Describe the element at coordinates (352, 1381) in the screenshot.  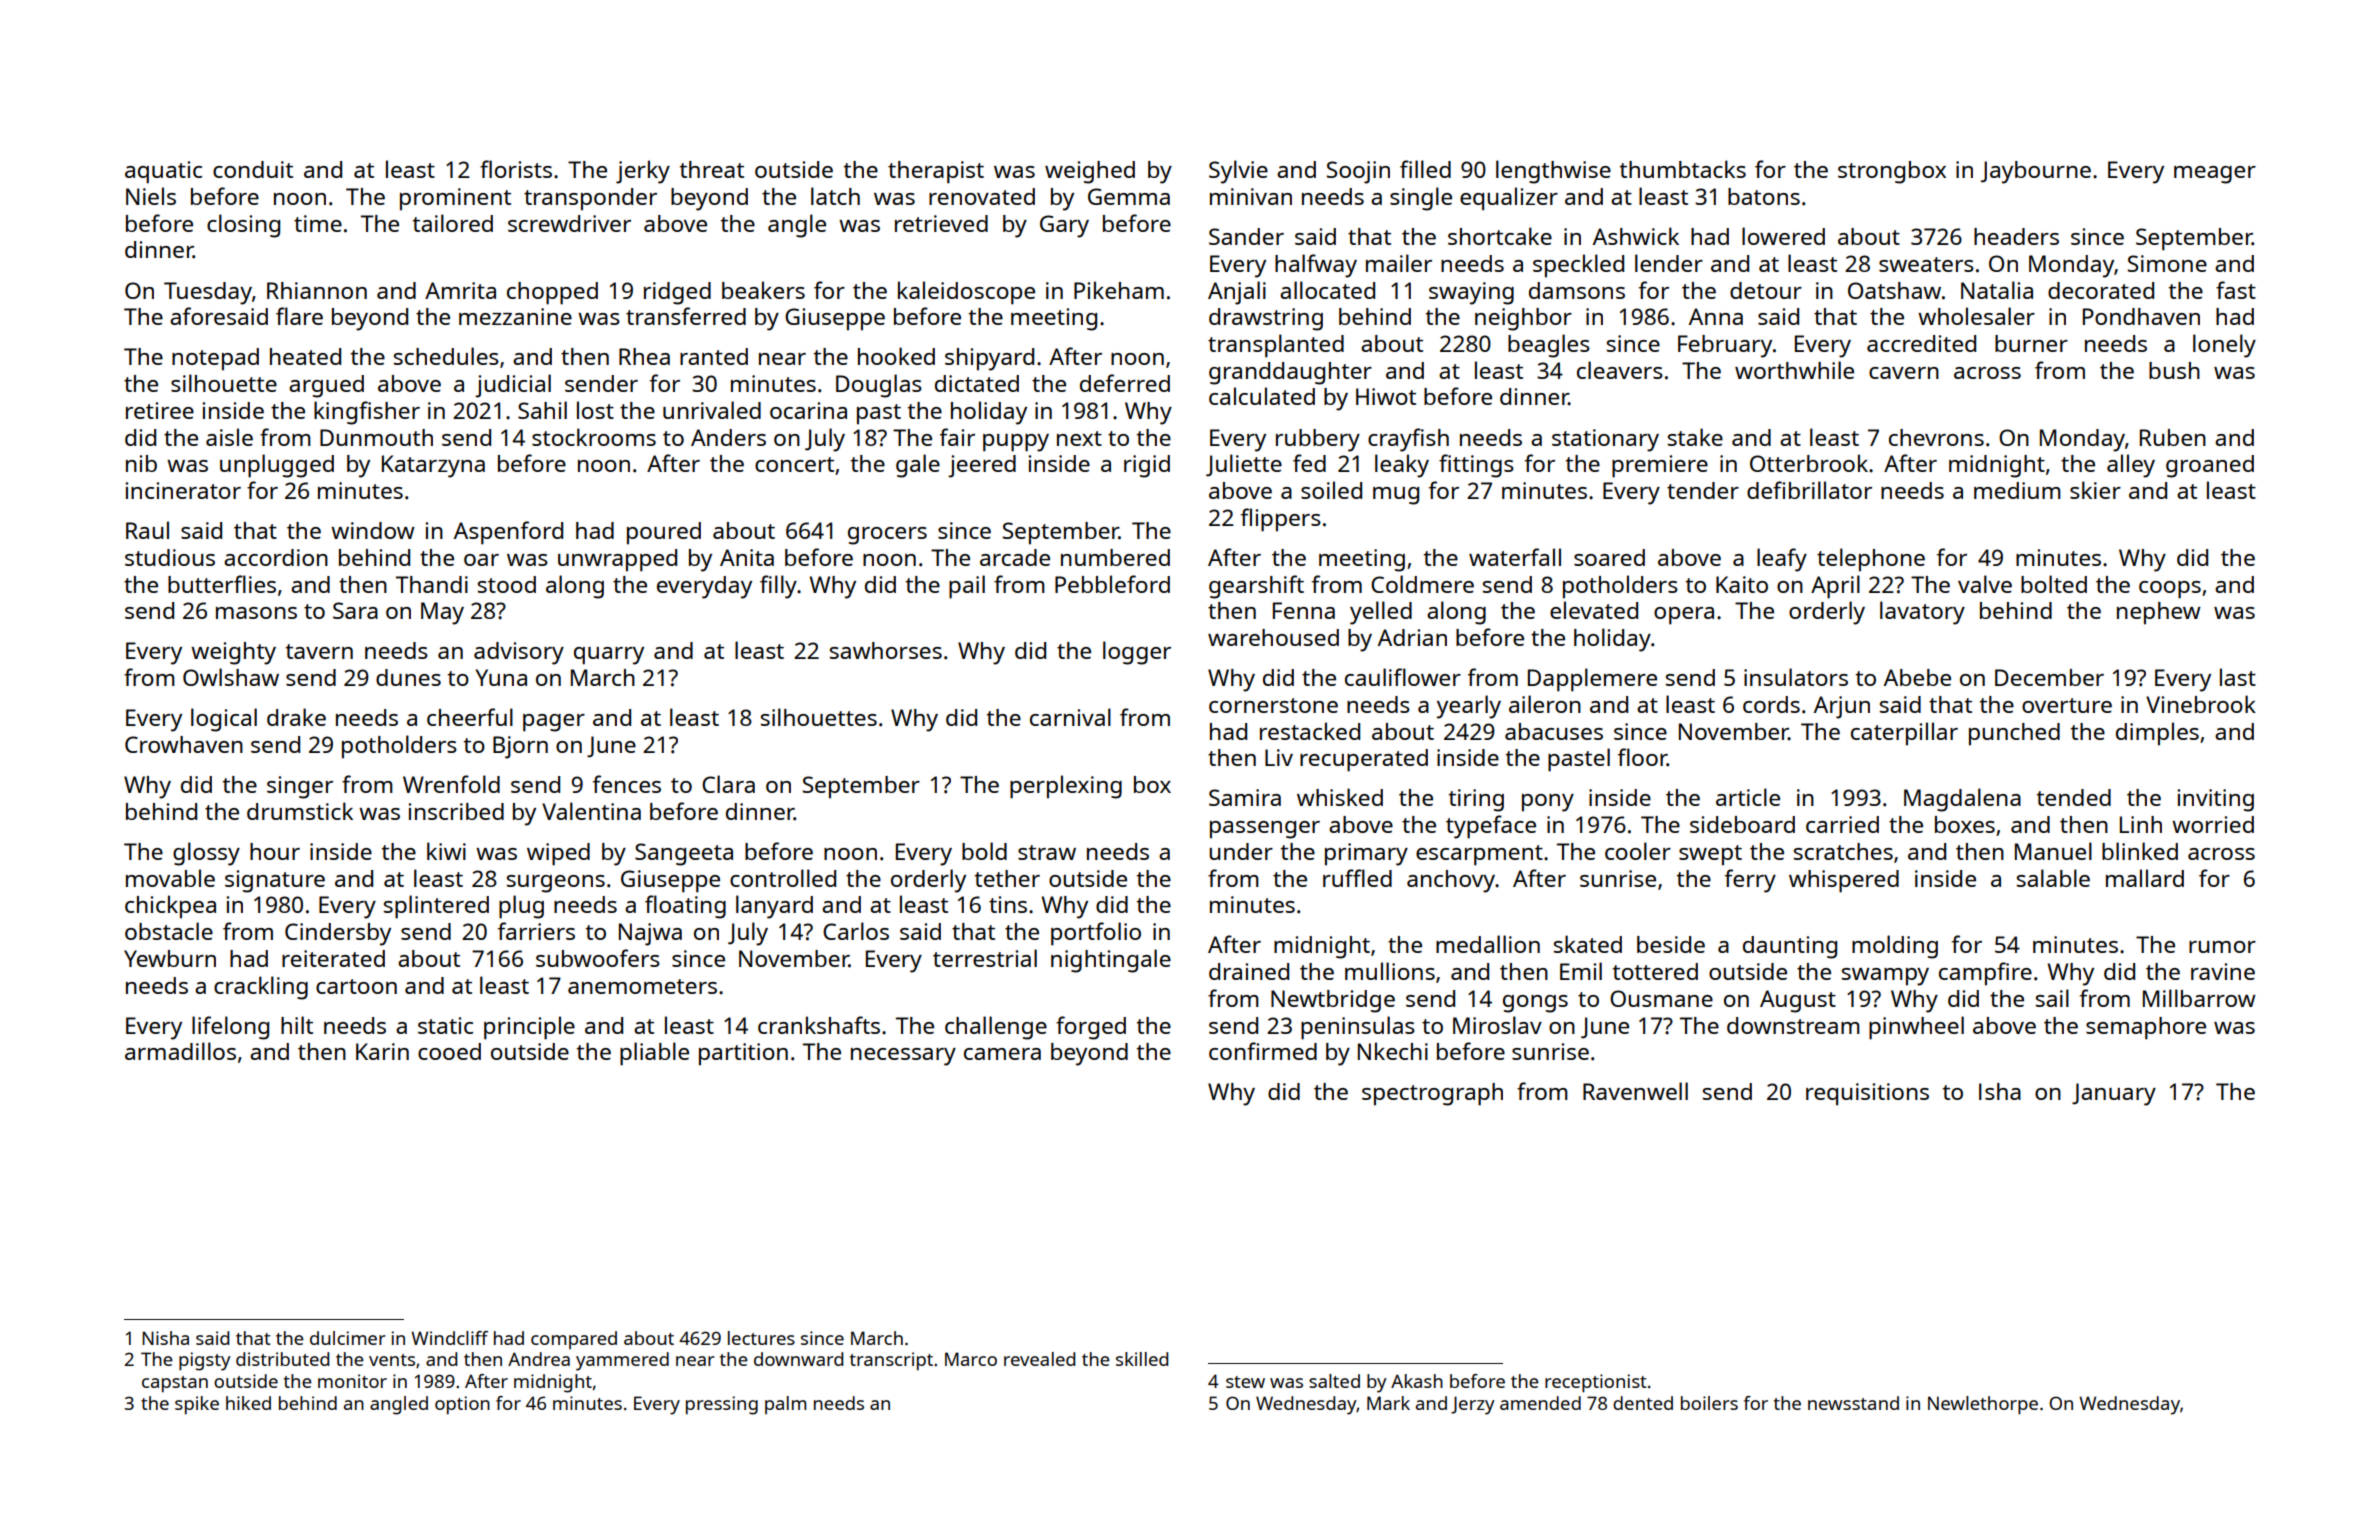
I see `monitor` at that location.
